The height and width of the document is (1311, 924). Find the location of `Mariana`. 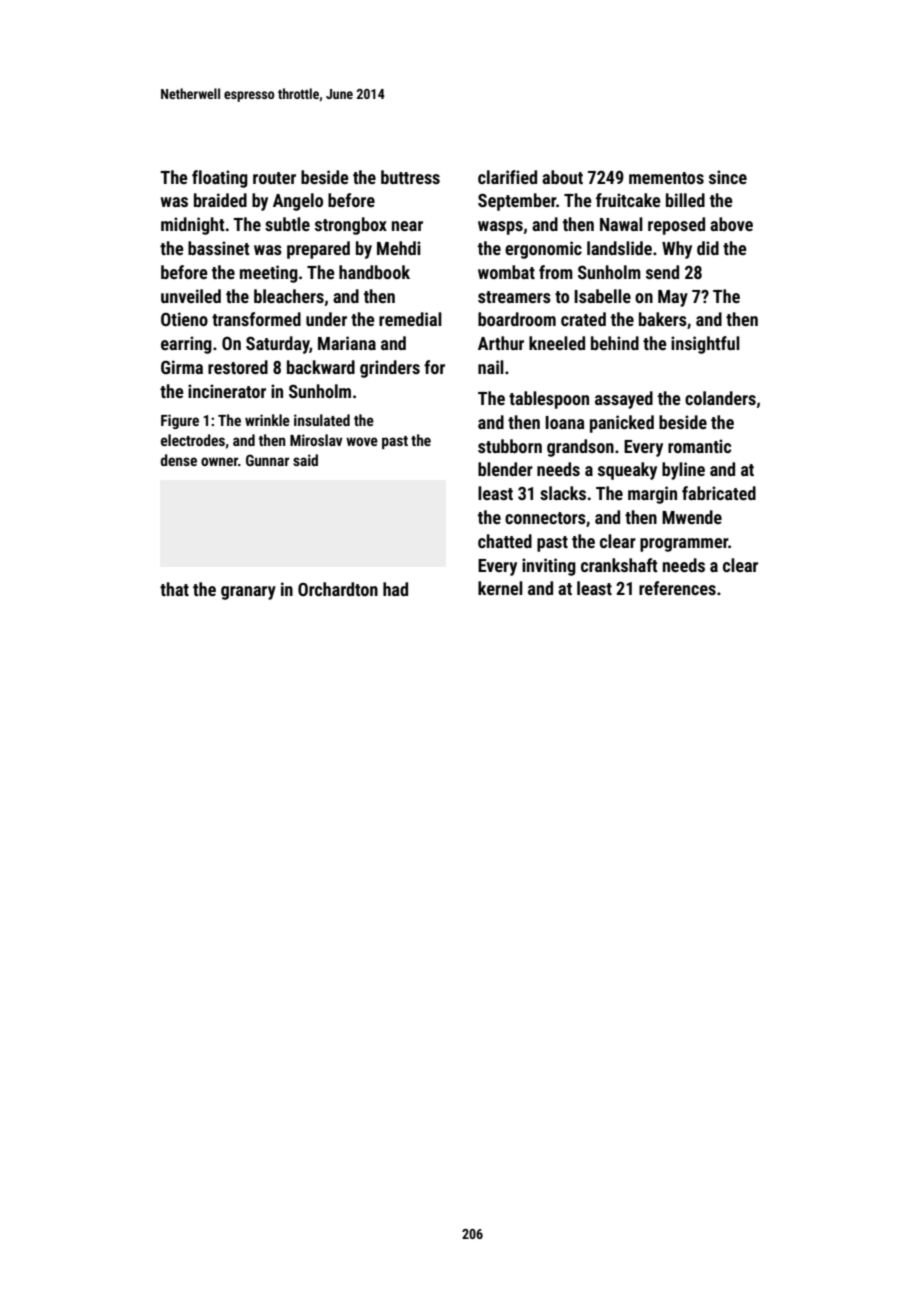

Mariana is located at coordinates (347, 343).
